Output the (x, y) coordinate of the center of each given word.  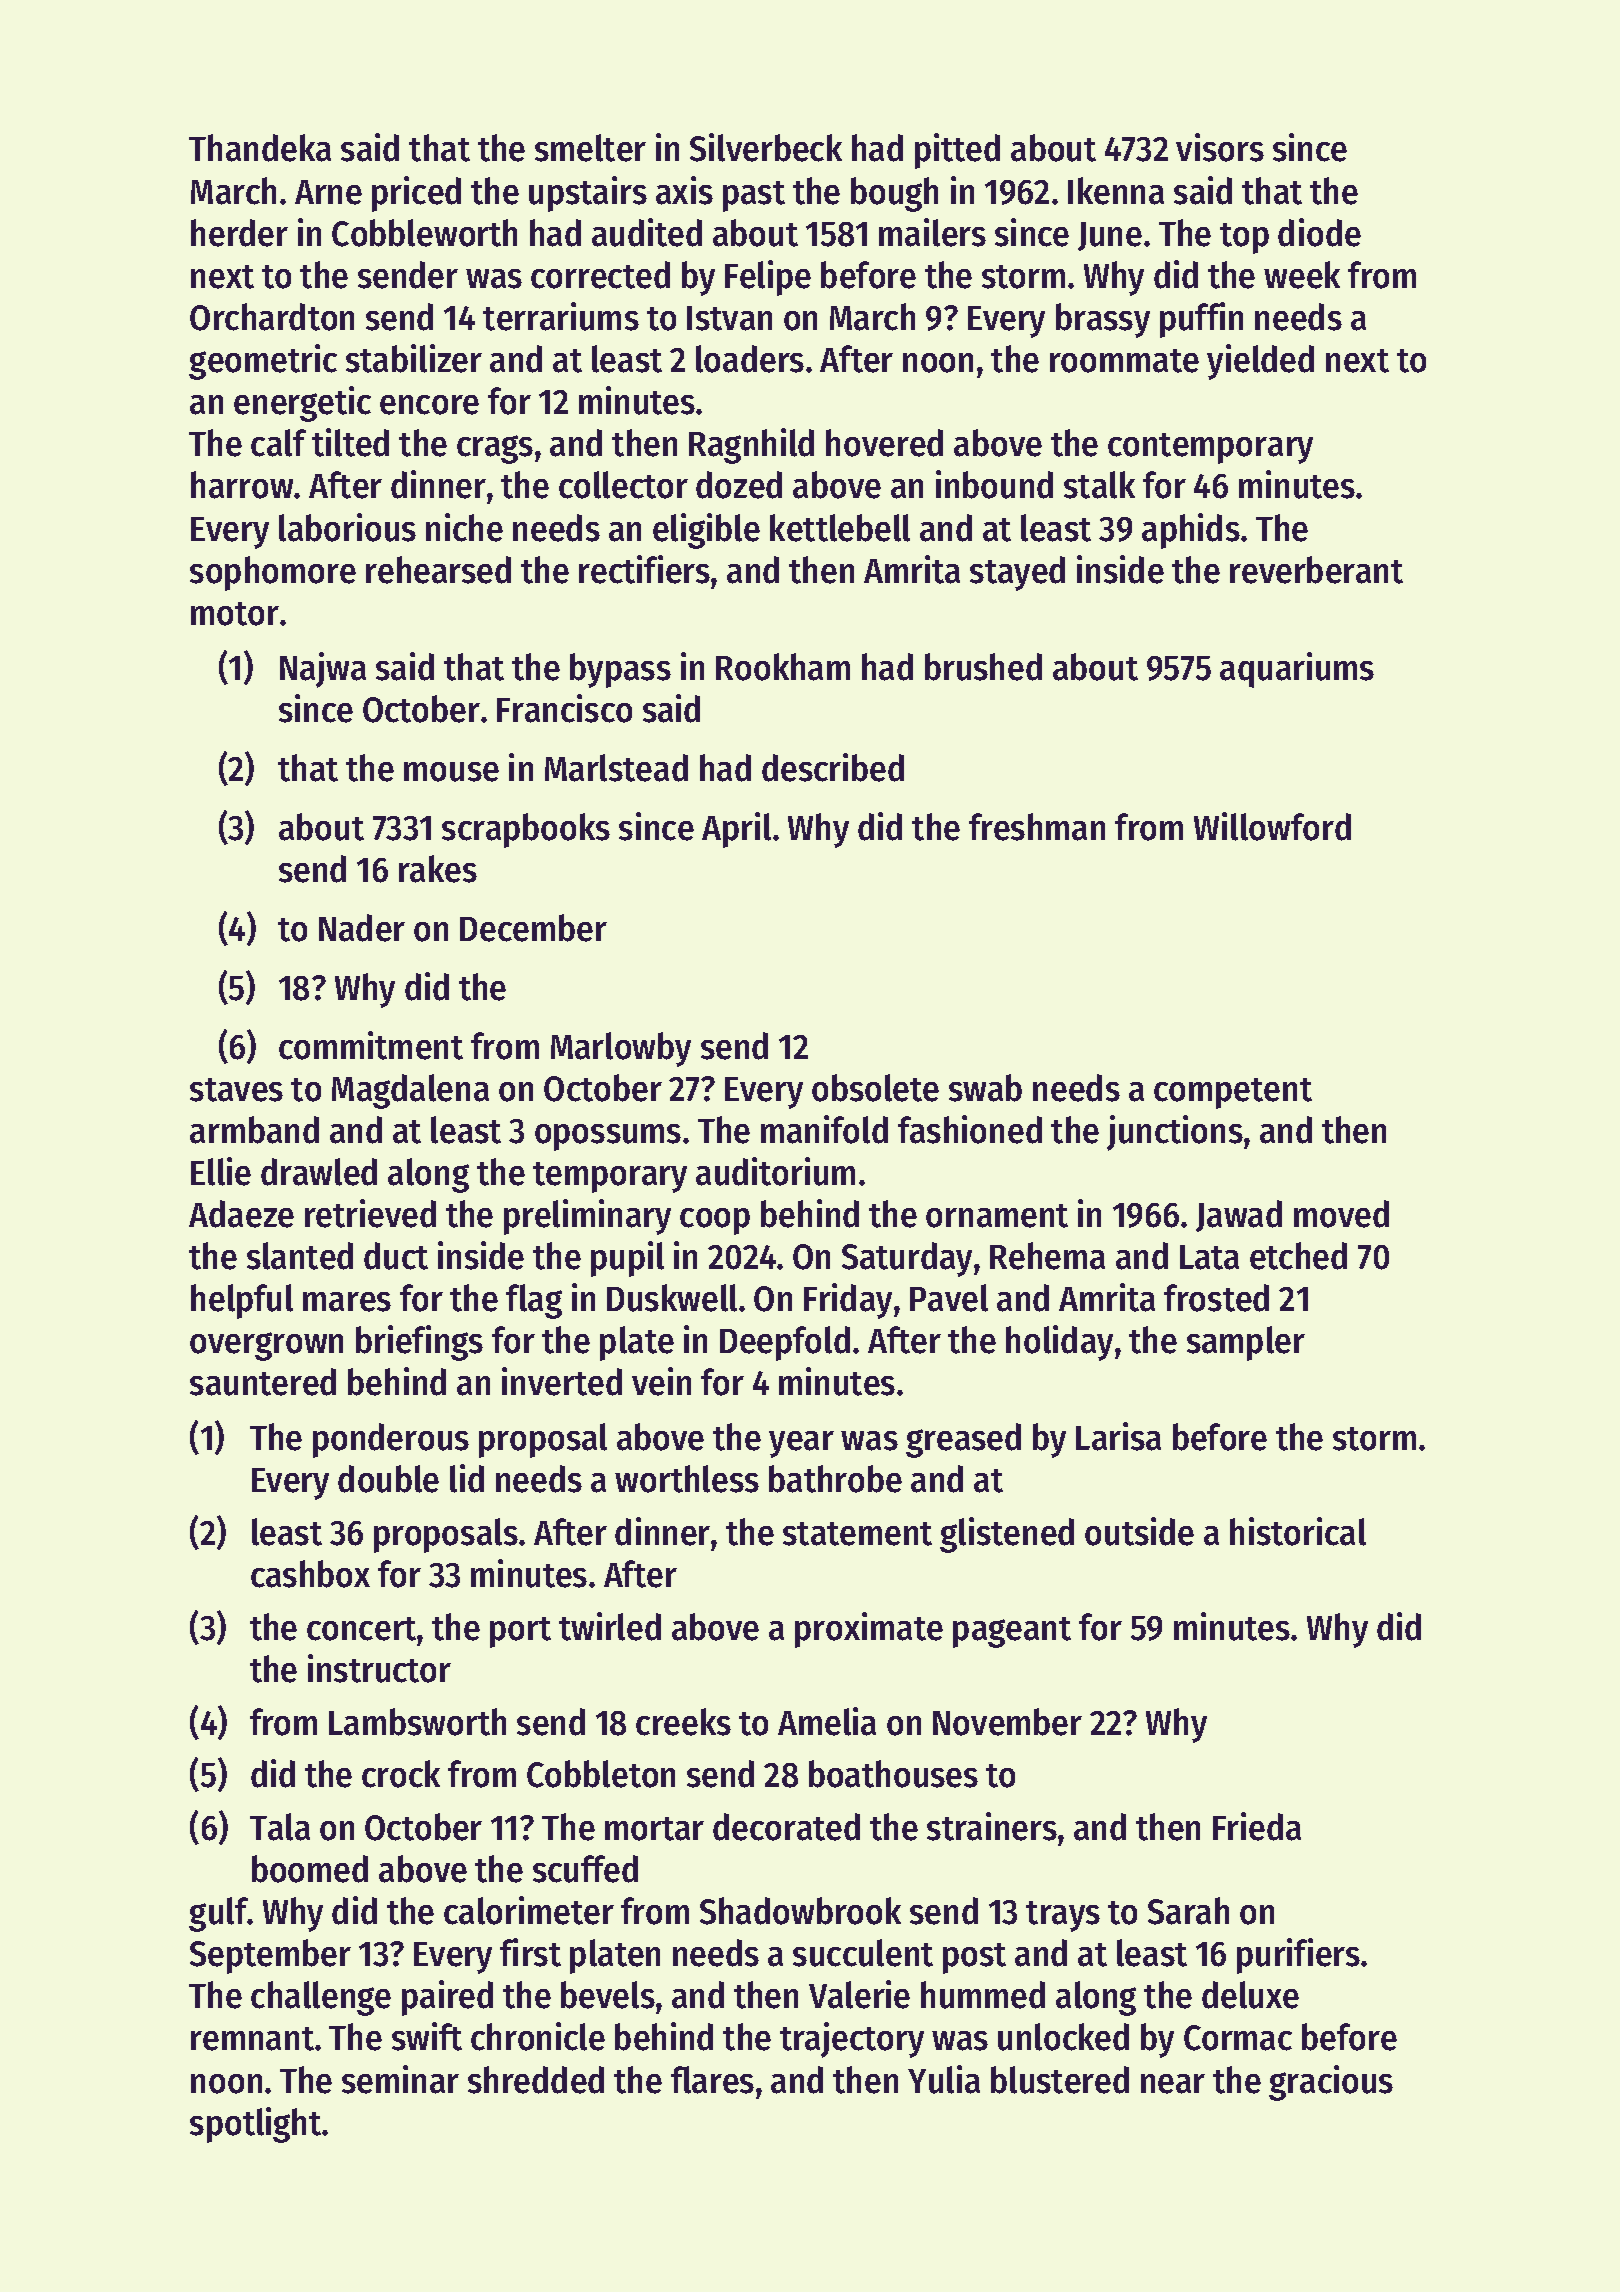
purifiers (1298, 1956)
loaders (750, 359)
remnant (252, 2039)
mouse (451, 772)
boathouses (893, 1774)
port (520, 1632)
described (833, 767)
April (736, 830)
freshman (1037, 827)
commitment (371, 1045)
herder (239, 233)
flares (712, 2080)
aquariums (1297, 670)
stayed (1017, 573)
